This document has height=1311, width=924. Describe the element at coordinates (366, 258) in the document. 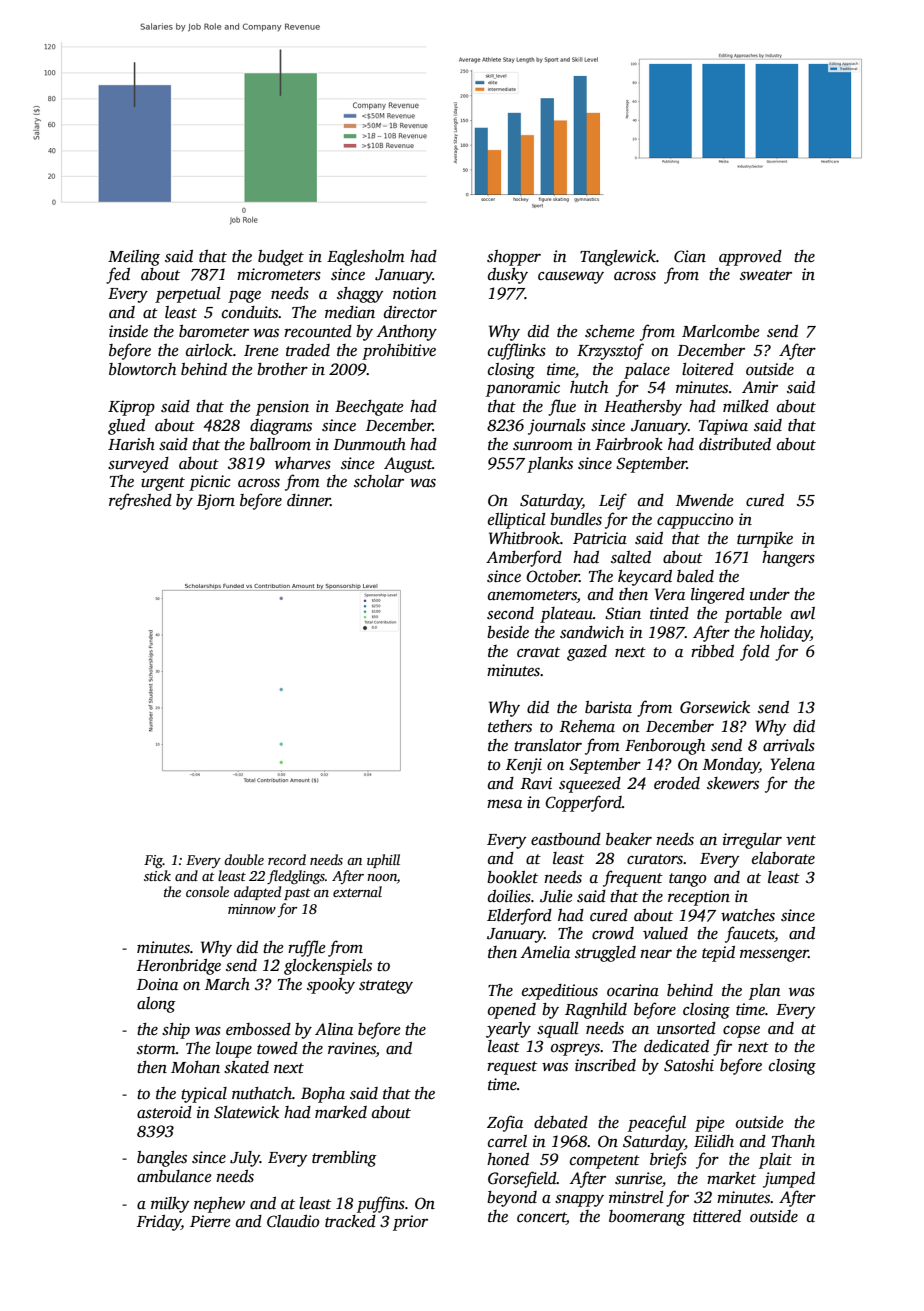

I see `Eaglesholm` at that location.
